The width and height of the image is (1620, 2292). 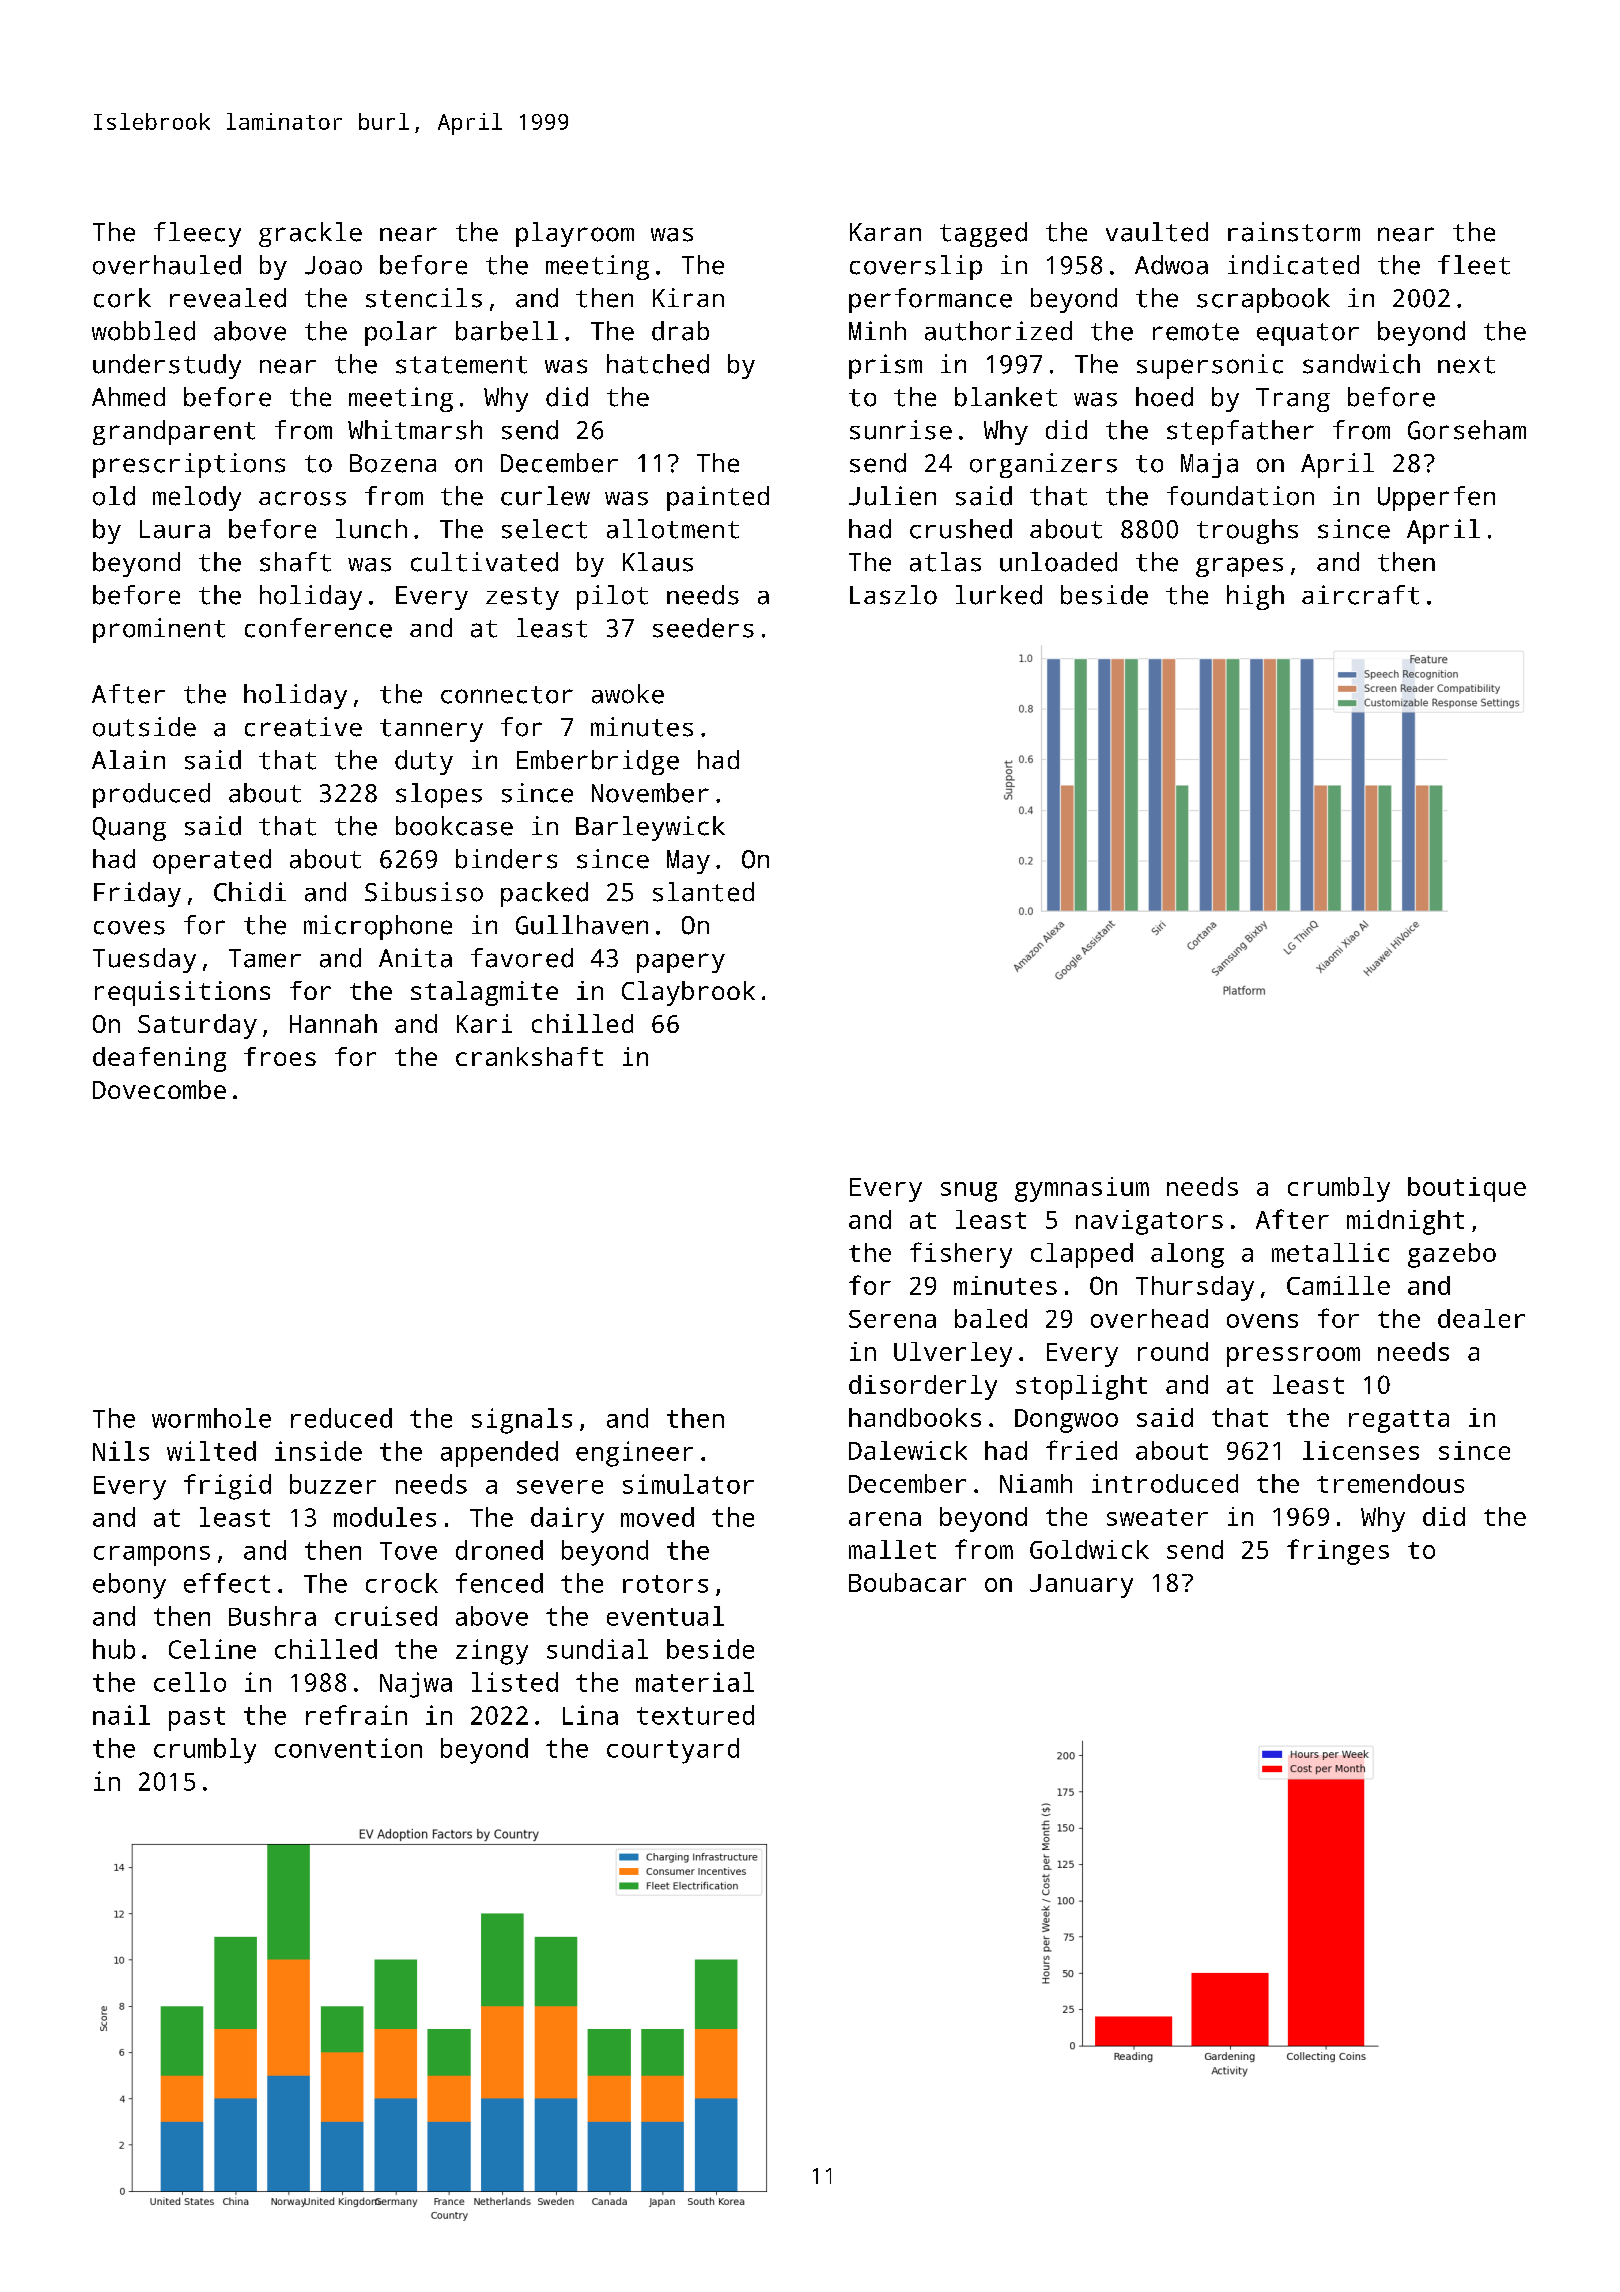 I want to click on Goldwick, so click(x=1089, y=1549).
